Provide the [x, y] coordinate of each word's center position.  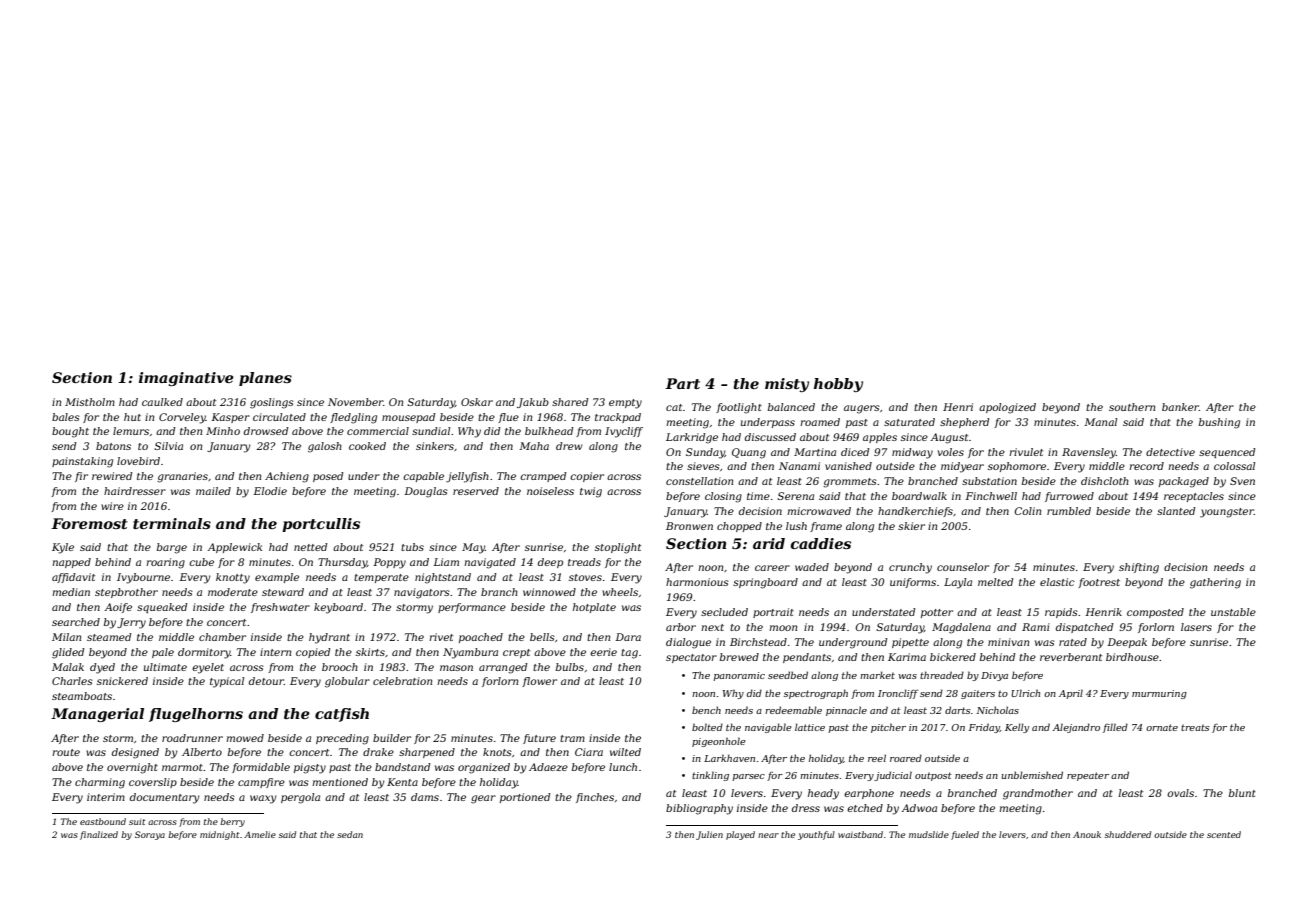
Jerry [131, 623]
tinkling [710, 776]
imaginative [186, 379]
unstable [1233, 612]
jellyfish [467, 477]
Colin [1028, 511]
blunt [1242, 793]
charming [100, 783]
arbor [681, 627]
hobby [838, 385]
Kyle [63, 548]
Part [682, 383]
